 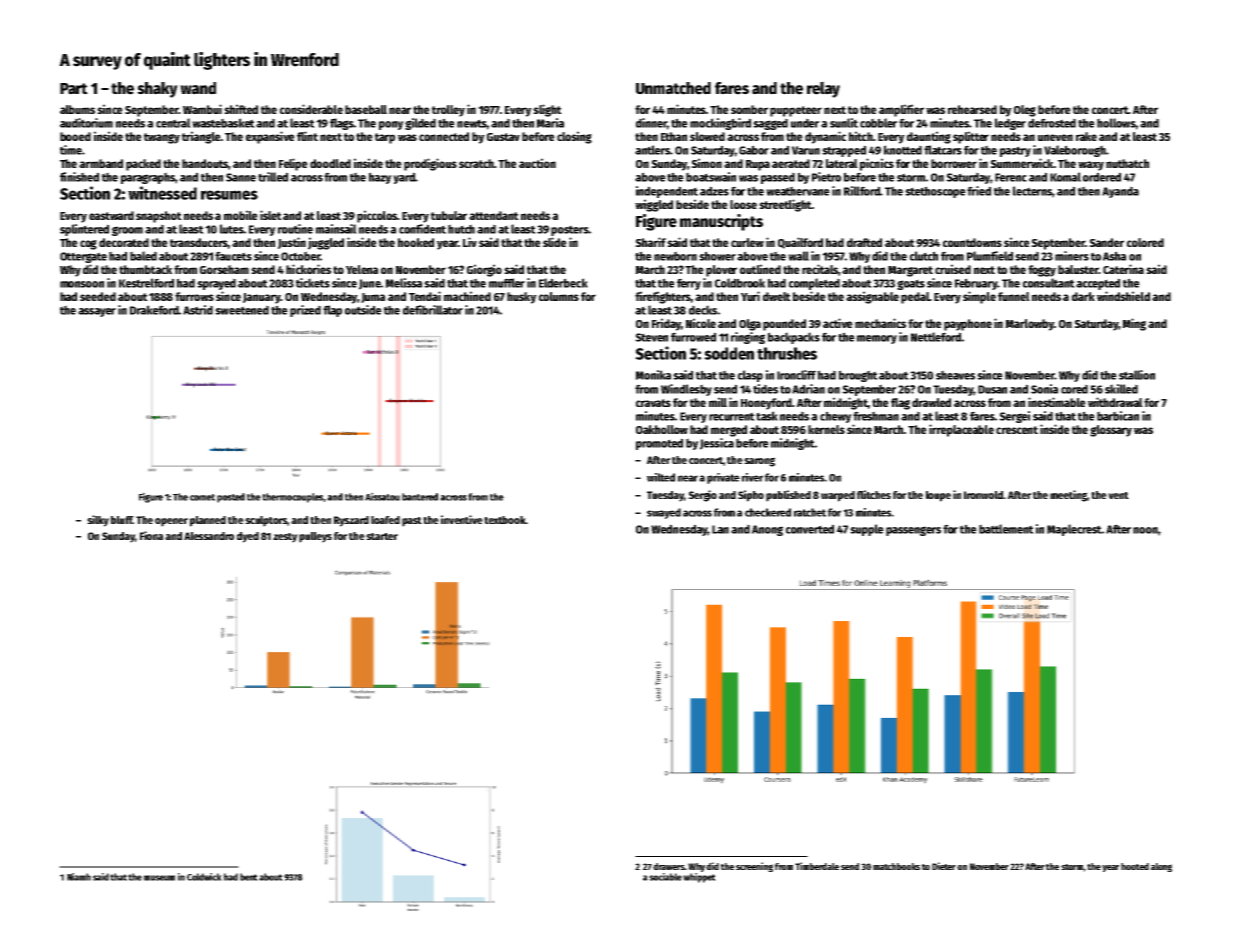 I want to click on relay, so click(x=823, y=89).
